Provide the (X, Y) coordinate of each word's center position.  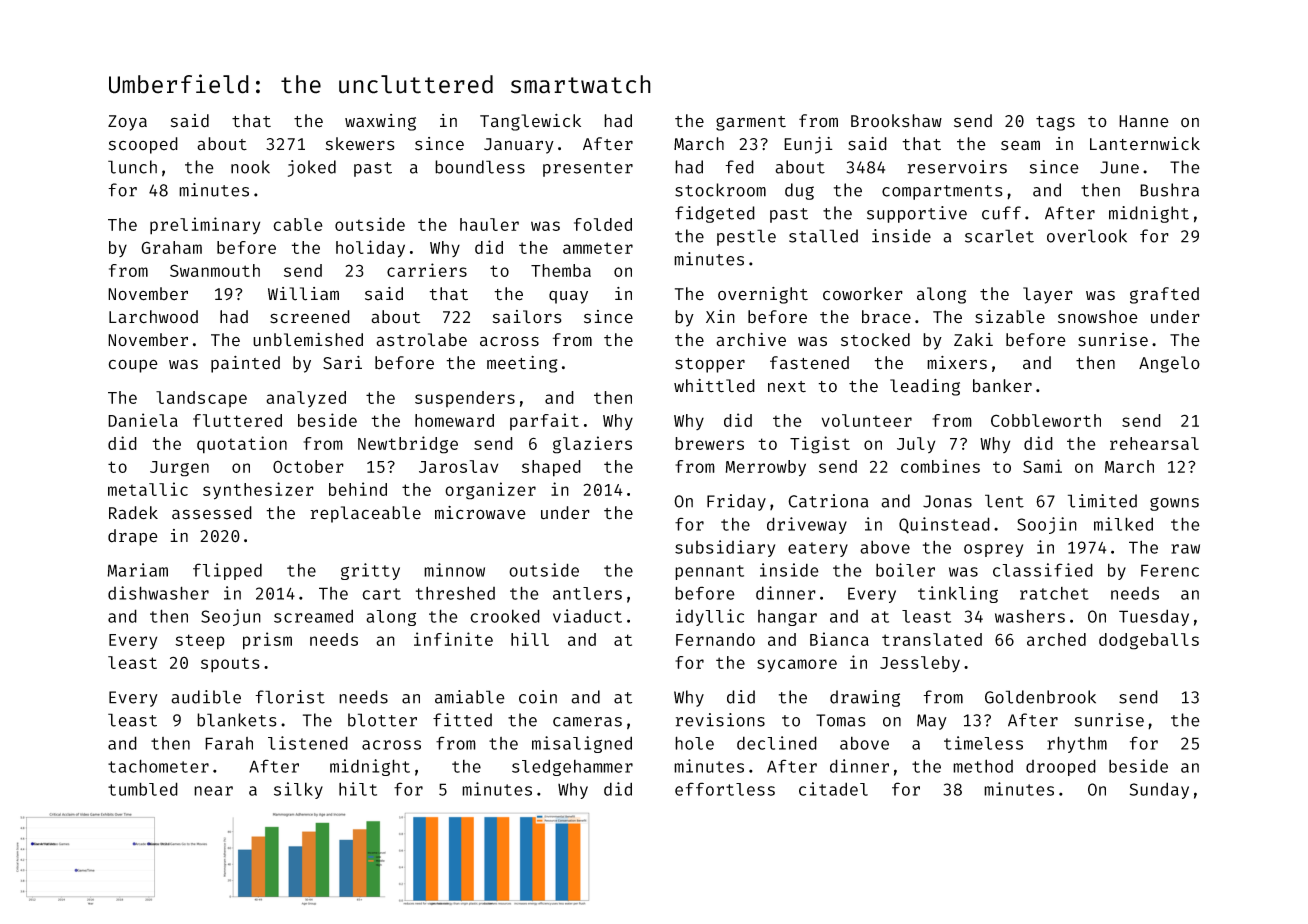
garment (751, 123)
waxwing (380, 122)
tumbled (143, 789)
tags (1055, 123)
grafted (1164, 295)
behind (358, 489)
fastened (809, 363)
